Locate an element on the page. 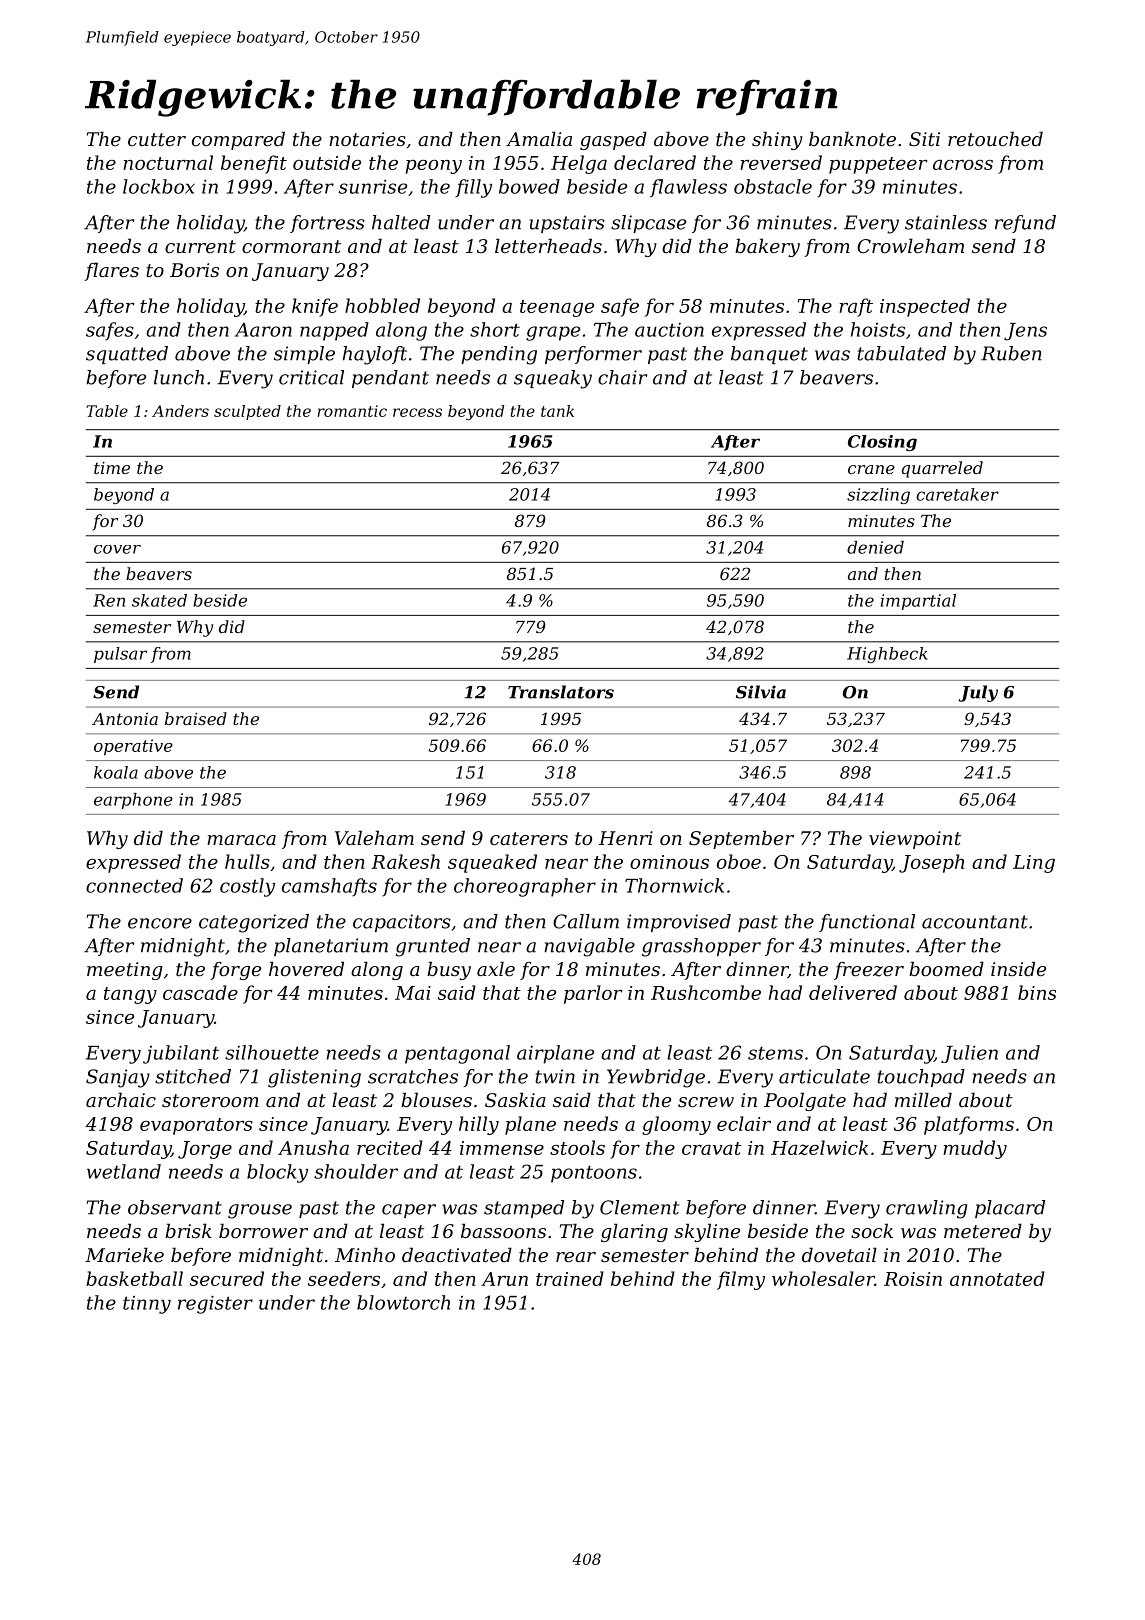 The height and width of the document is (1620, 1145). filmy is located at coordinates (741, 1280).
